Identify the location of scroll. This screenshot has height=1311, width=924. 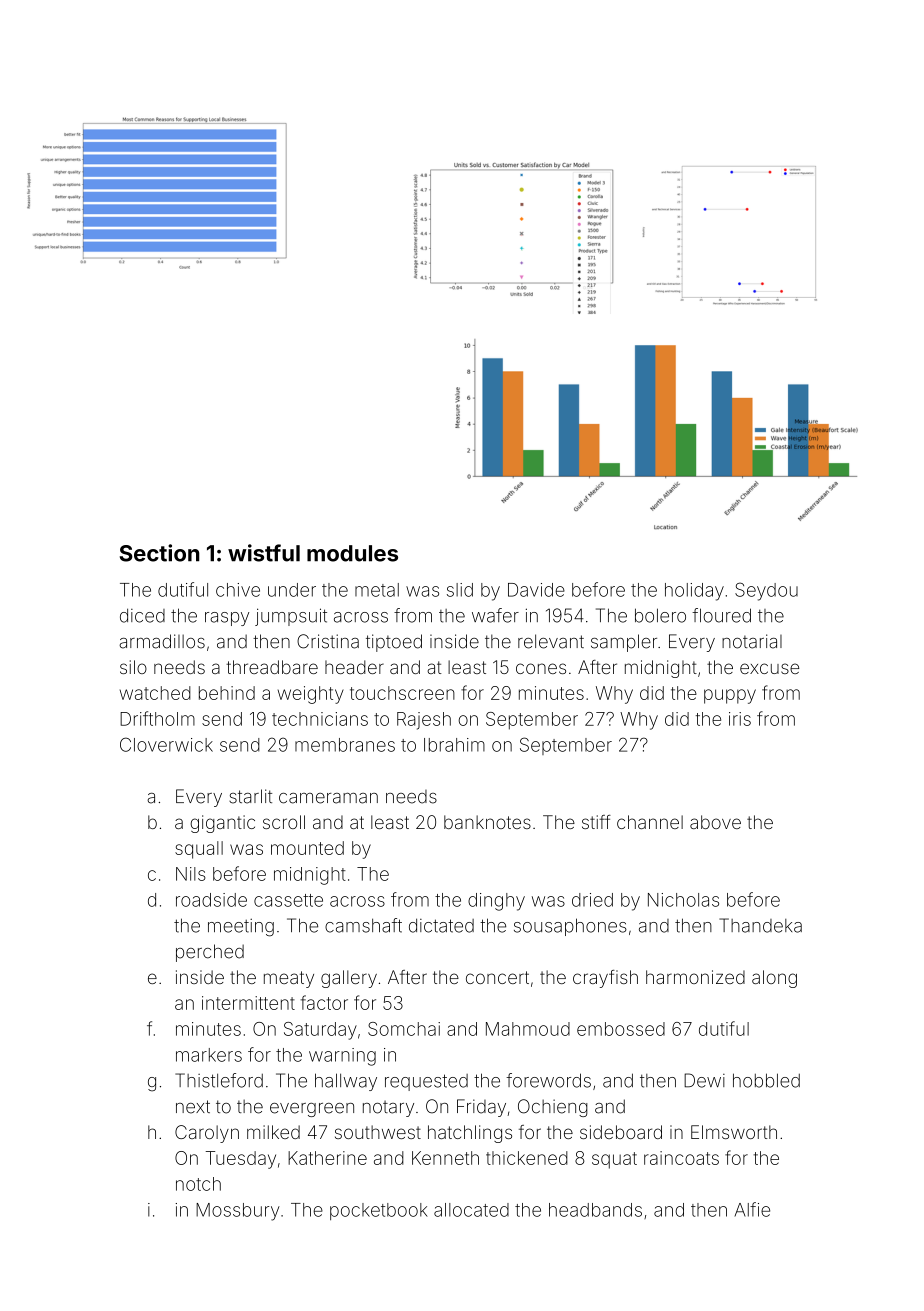
(284, 822).
